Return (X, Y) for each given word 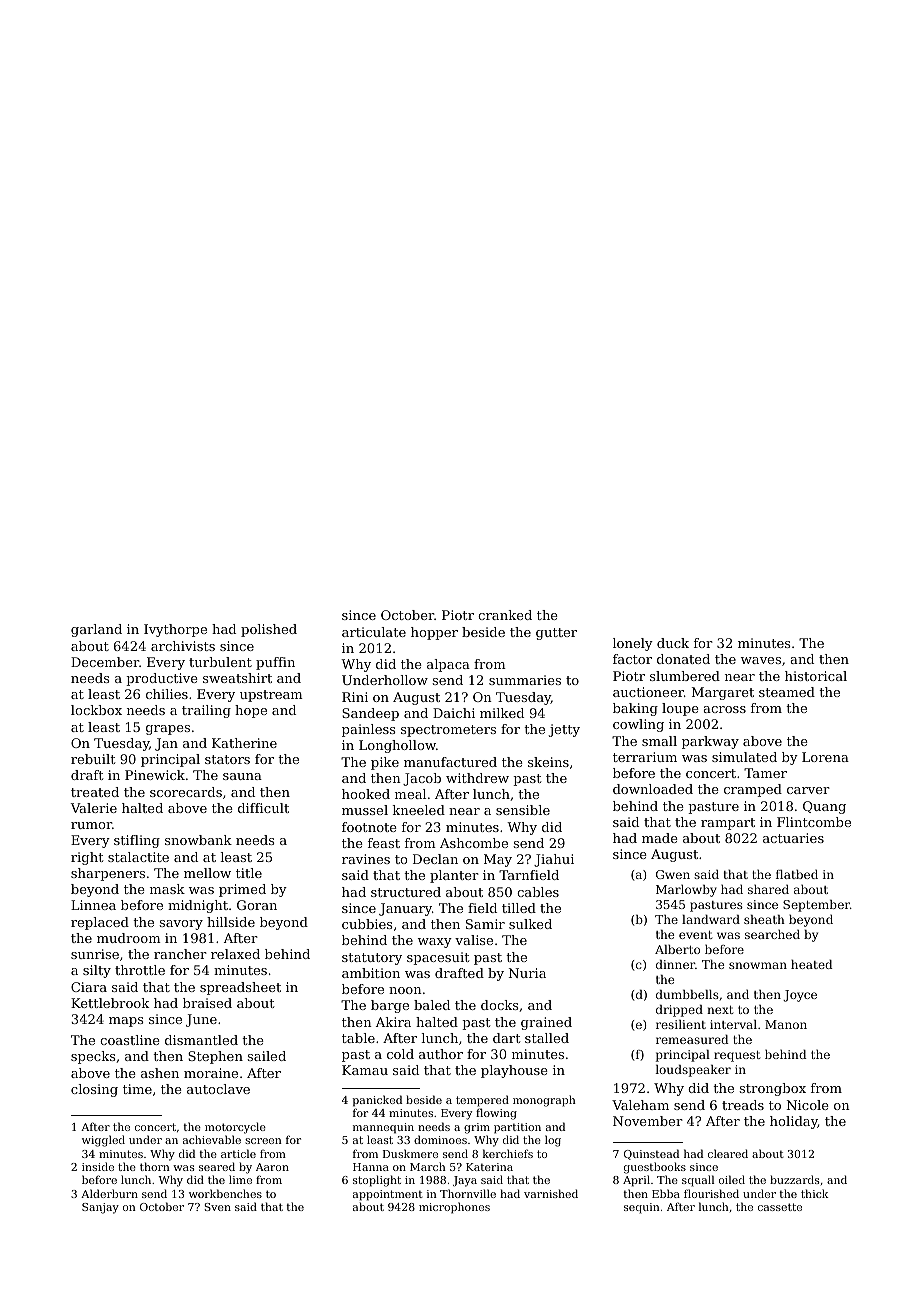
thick (815, 1193)
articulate (374, 632)
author (441, 1054)
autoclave (218, 1089)
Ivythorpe (175, 630)
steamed (787, 692)
